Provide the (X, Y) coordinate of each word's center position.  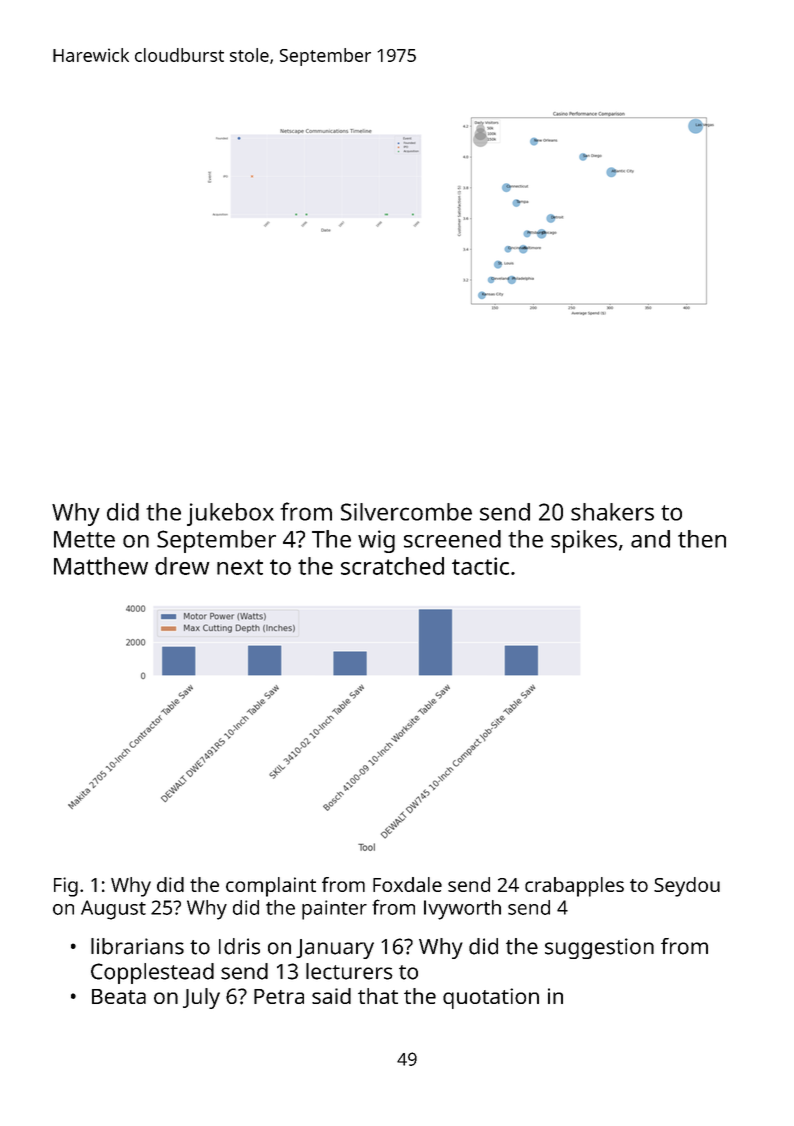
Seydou (687, 887)
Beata (119, 996)
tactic (480, 566)
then (702, 539)
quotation (491, 998)
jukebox (230, 514)
